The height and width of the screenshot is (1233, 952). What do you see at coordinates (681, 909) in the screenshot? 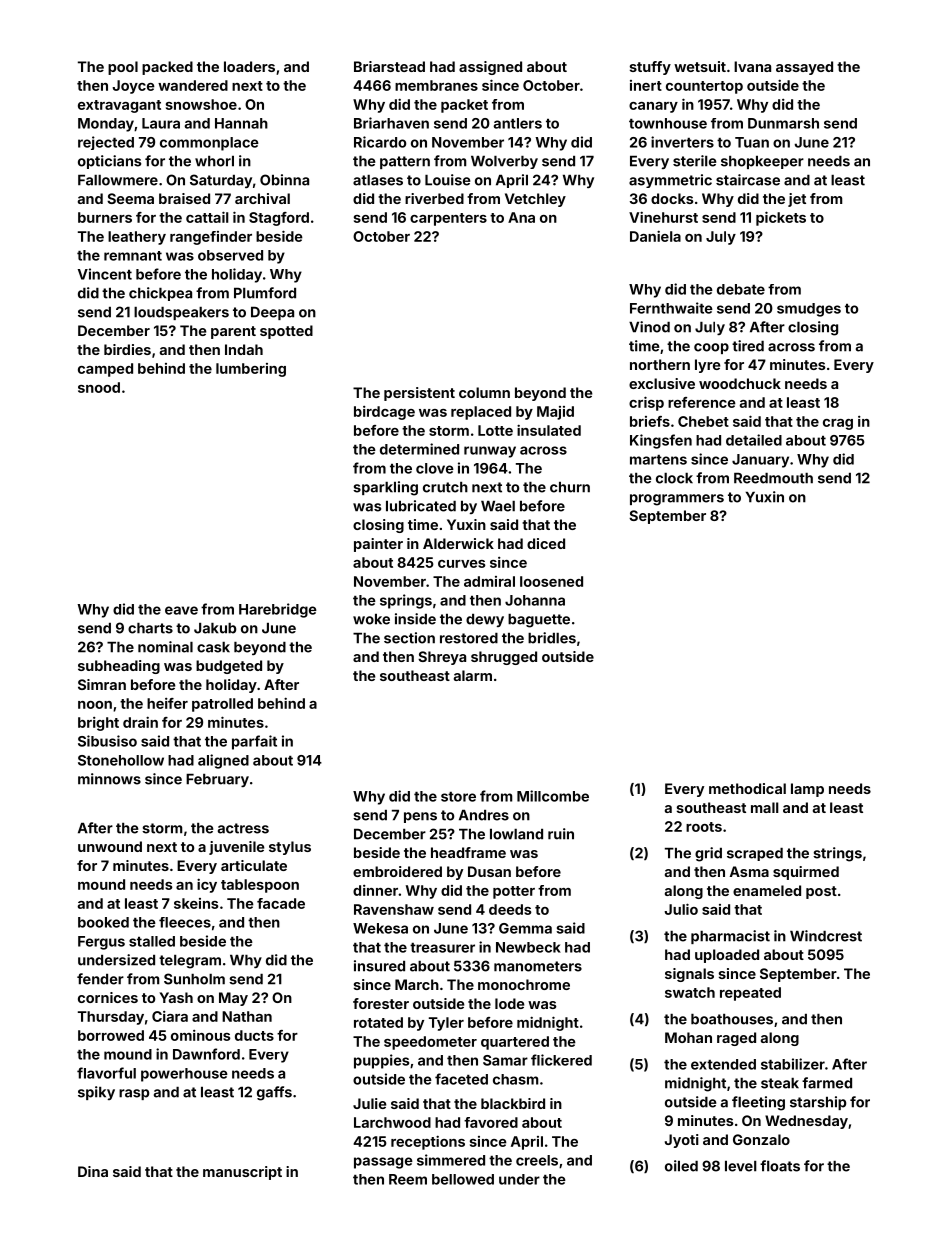
I see `Julio` at bounding box center [681, 909].
